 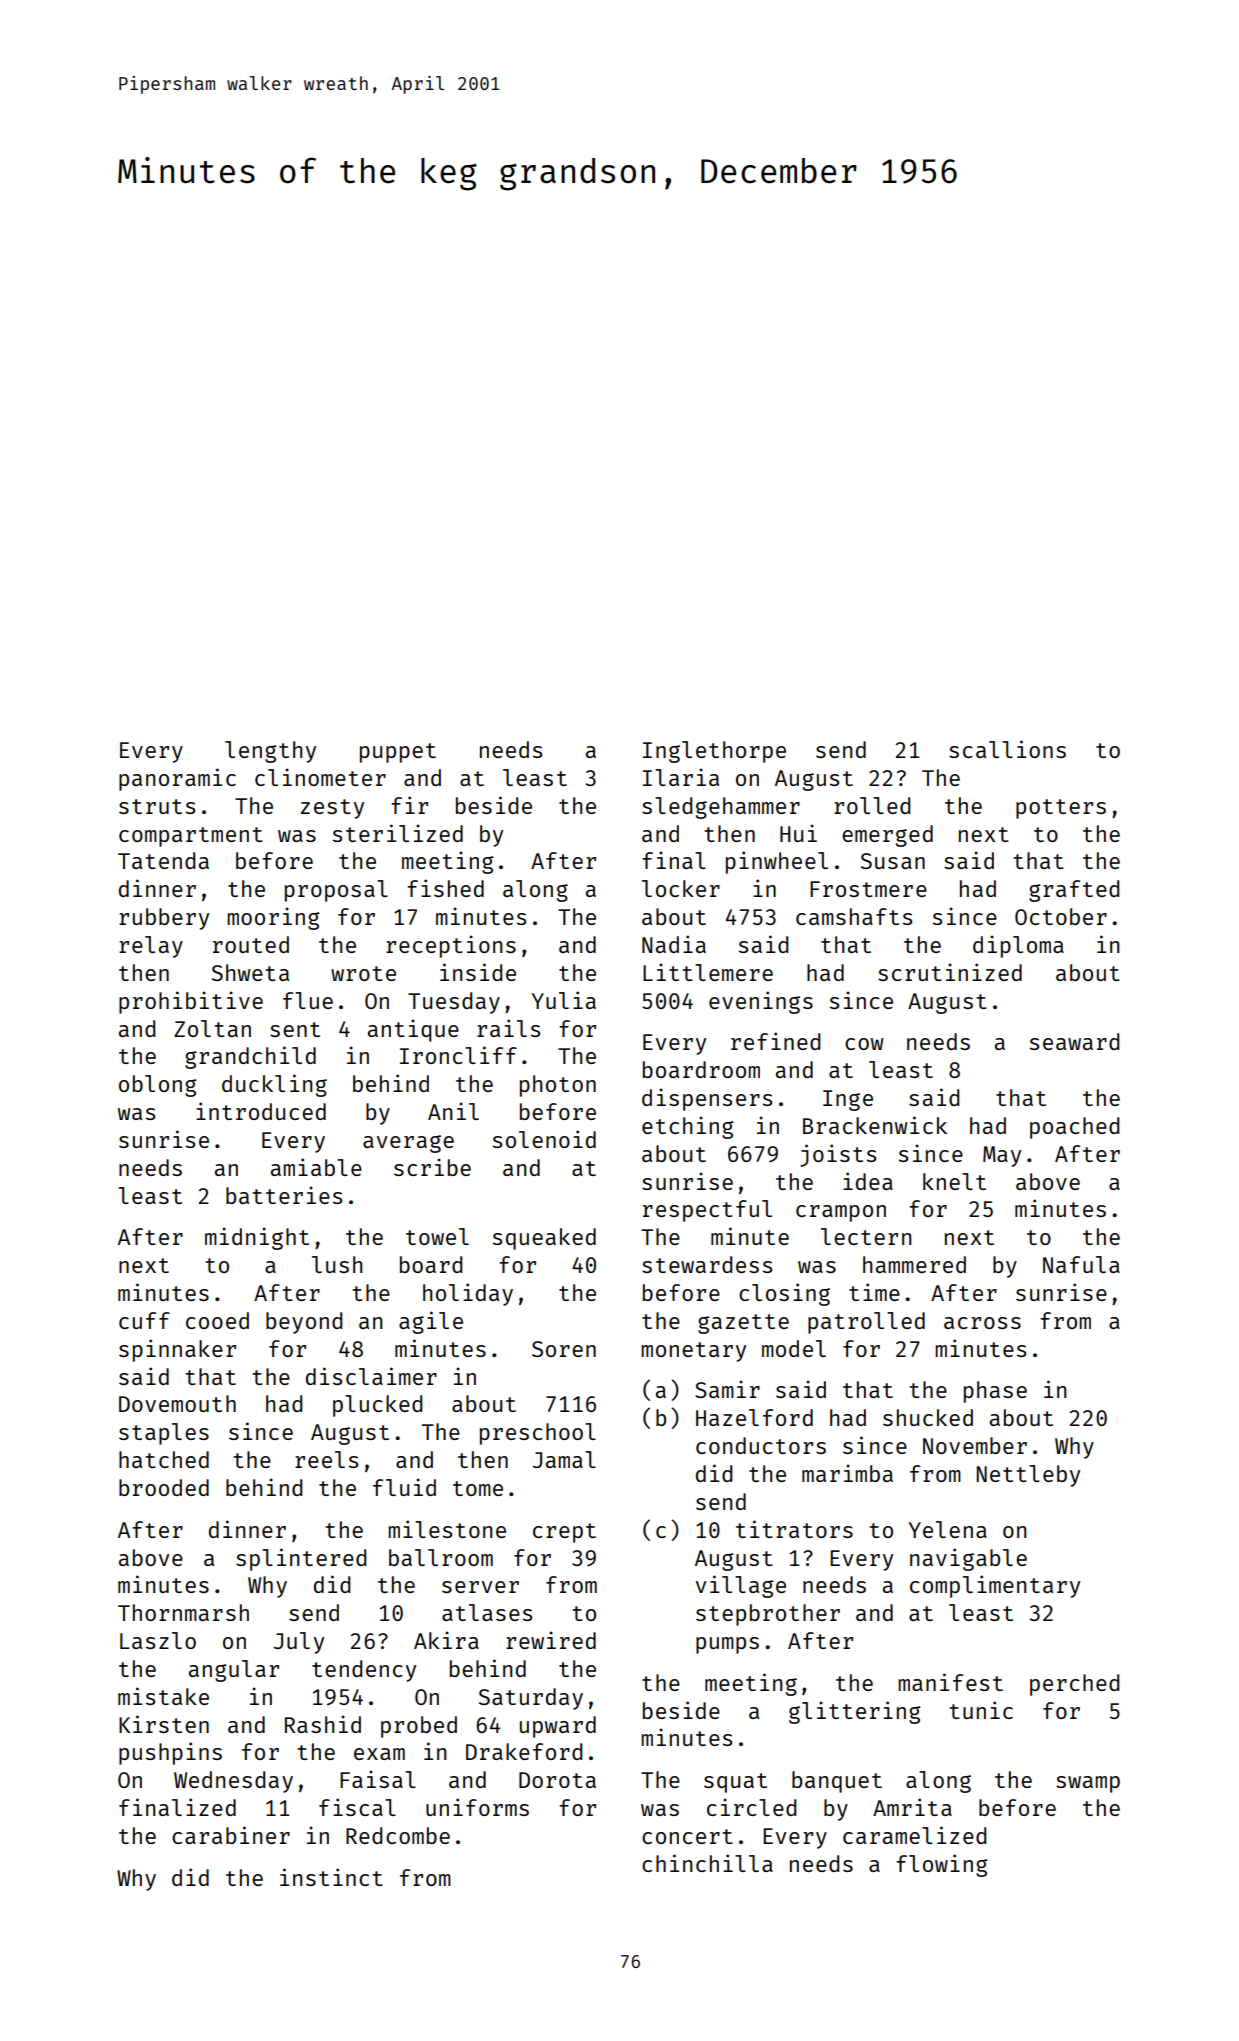 I want to click on crept, so click(x=564, y=1533).
